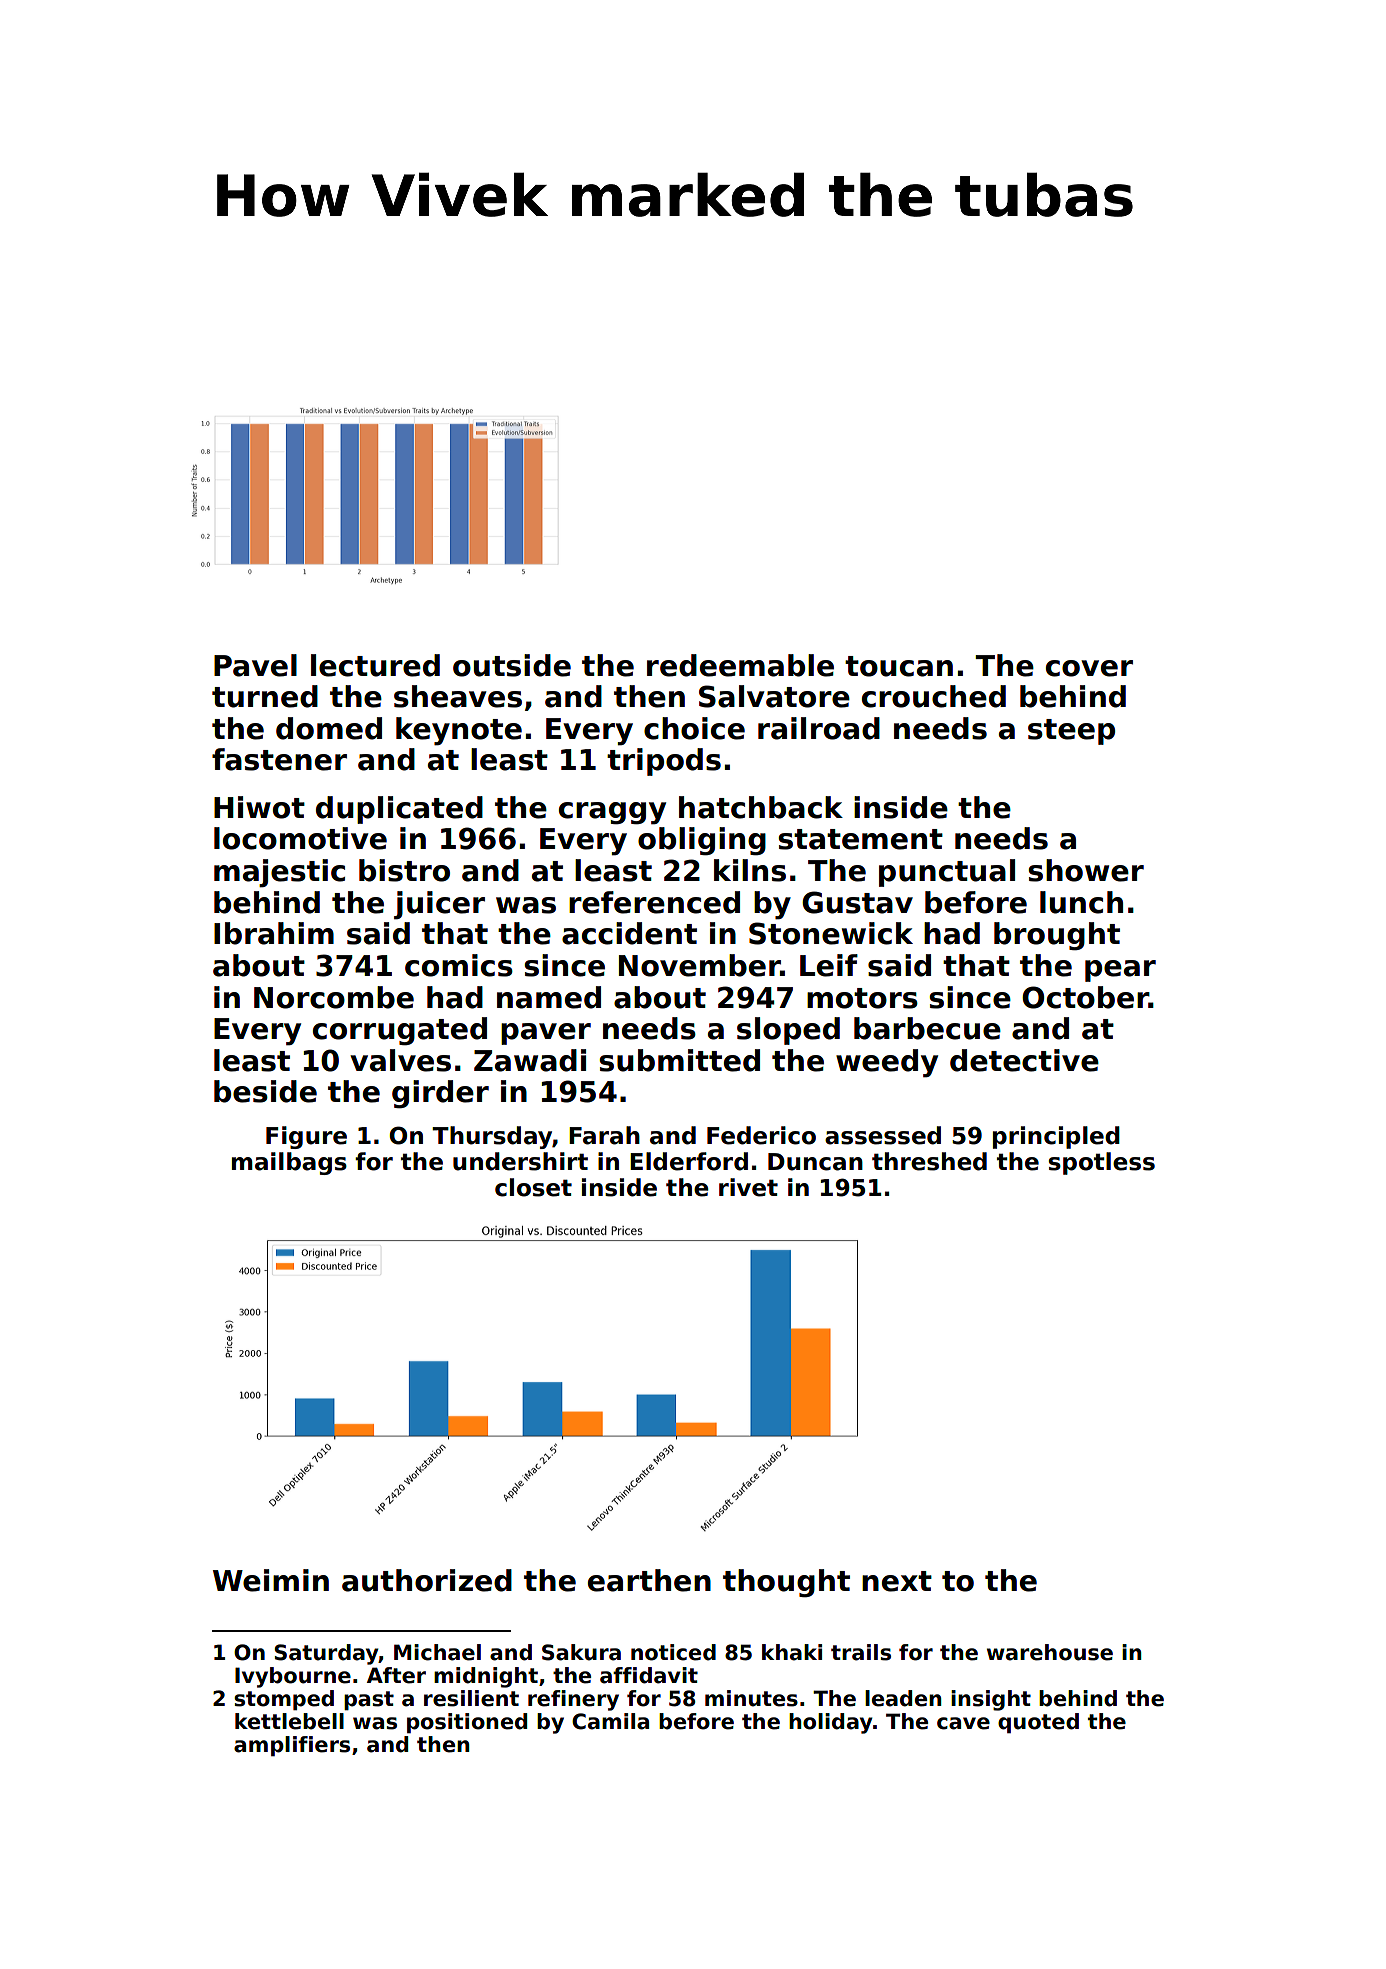 This image has width=1386, height=1969. What do you see at coordinates (1024, 1060) in the image?
I see `detective` at bounding box center [1024, 1060].
